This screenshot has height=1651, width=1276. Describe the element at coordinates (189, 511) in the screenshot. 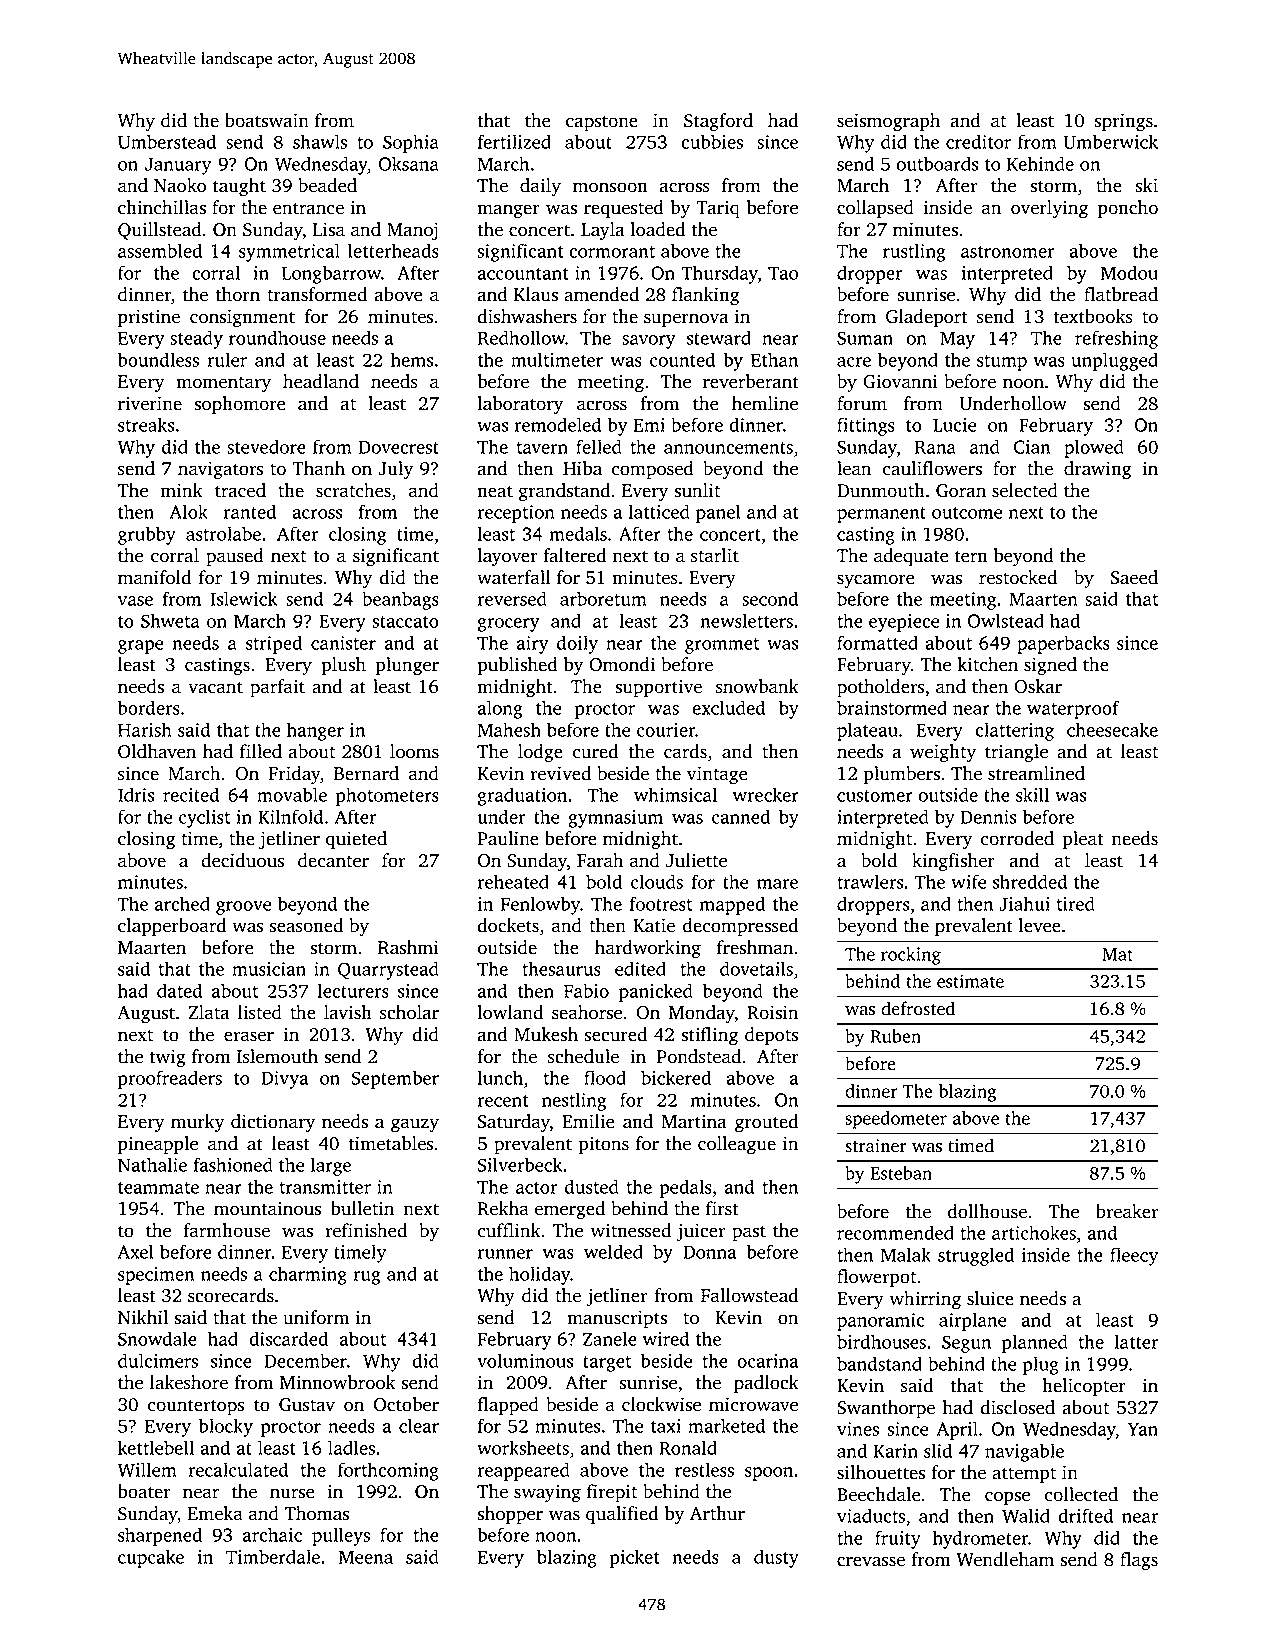

I see `Alok` at that location.
